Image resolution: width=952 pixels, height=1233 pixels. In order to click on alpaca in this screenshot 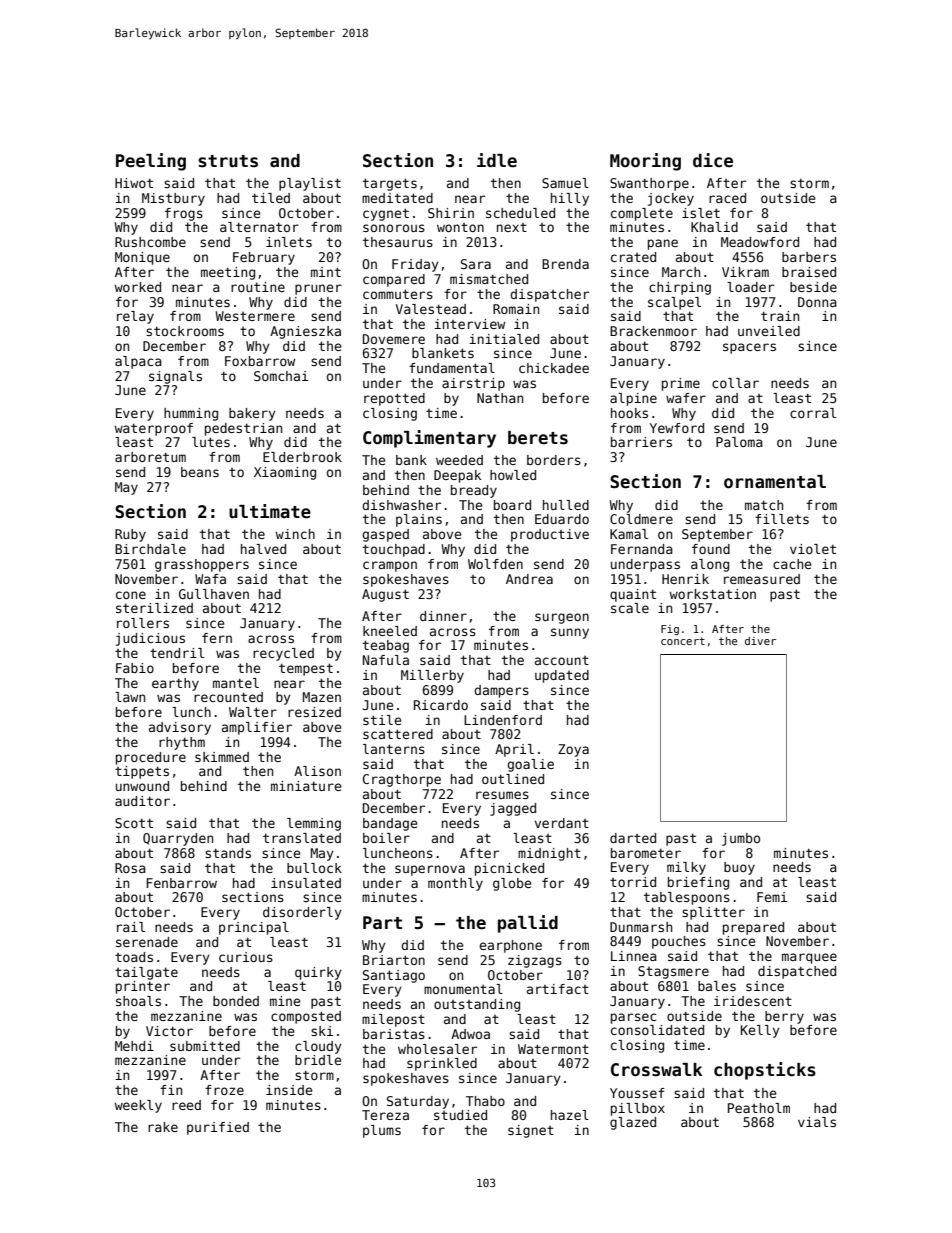, I will do `click(138, 362)`.
